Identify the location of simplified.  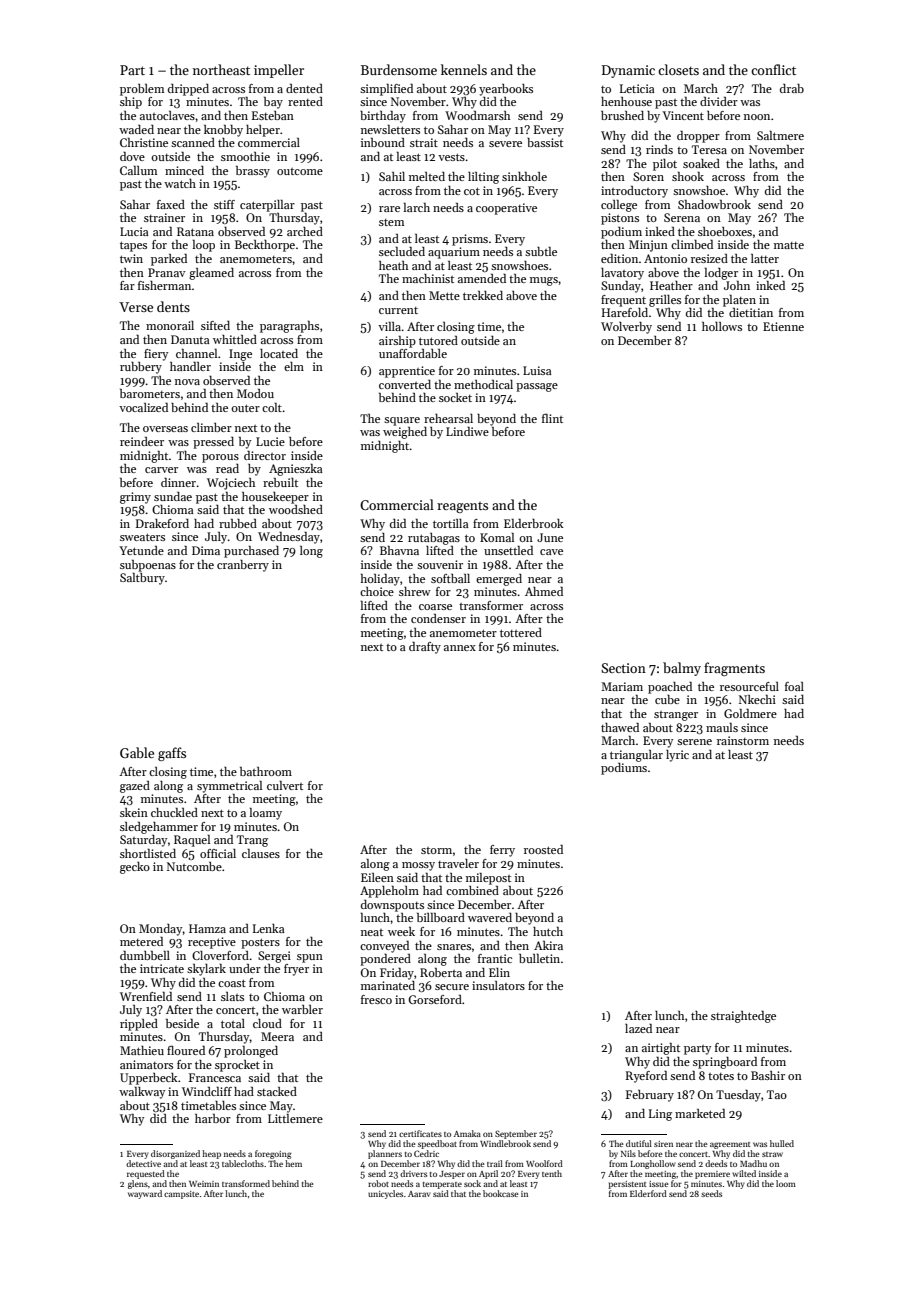
(386, 90).
